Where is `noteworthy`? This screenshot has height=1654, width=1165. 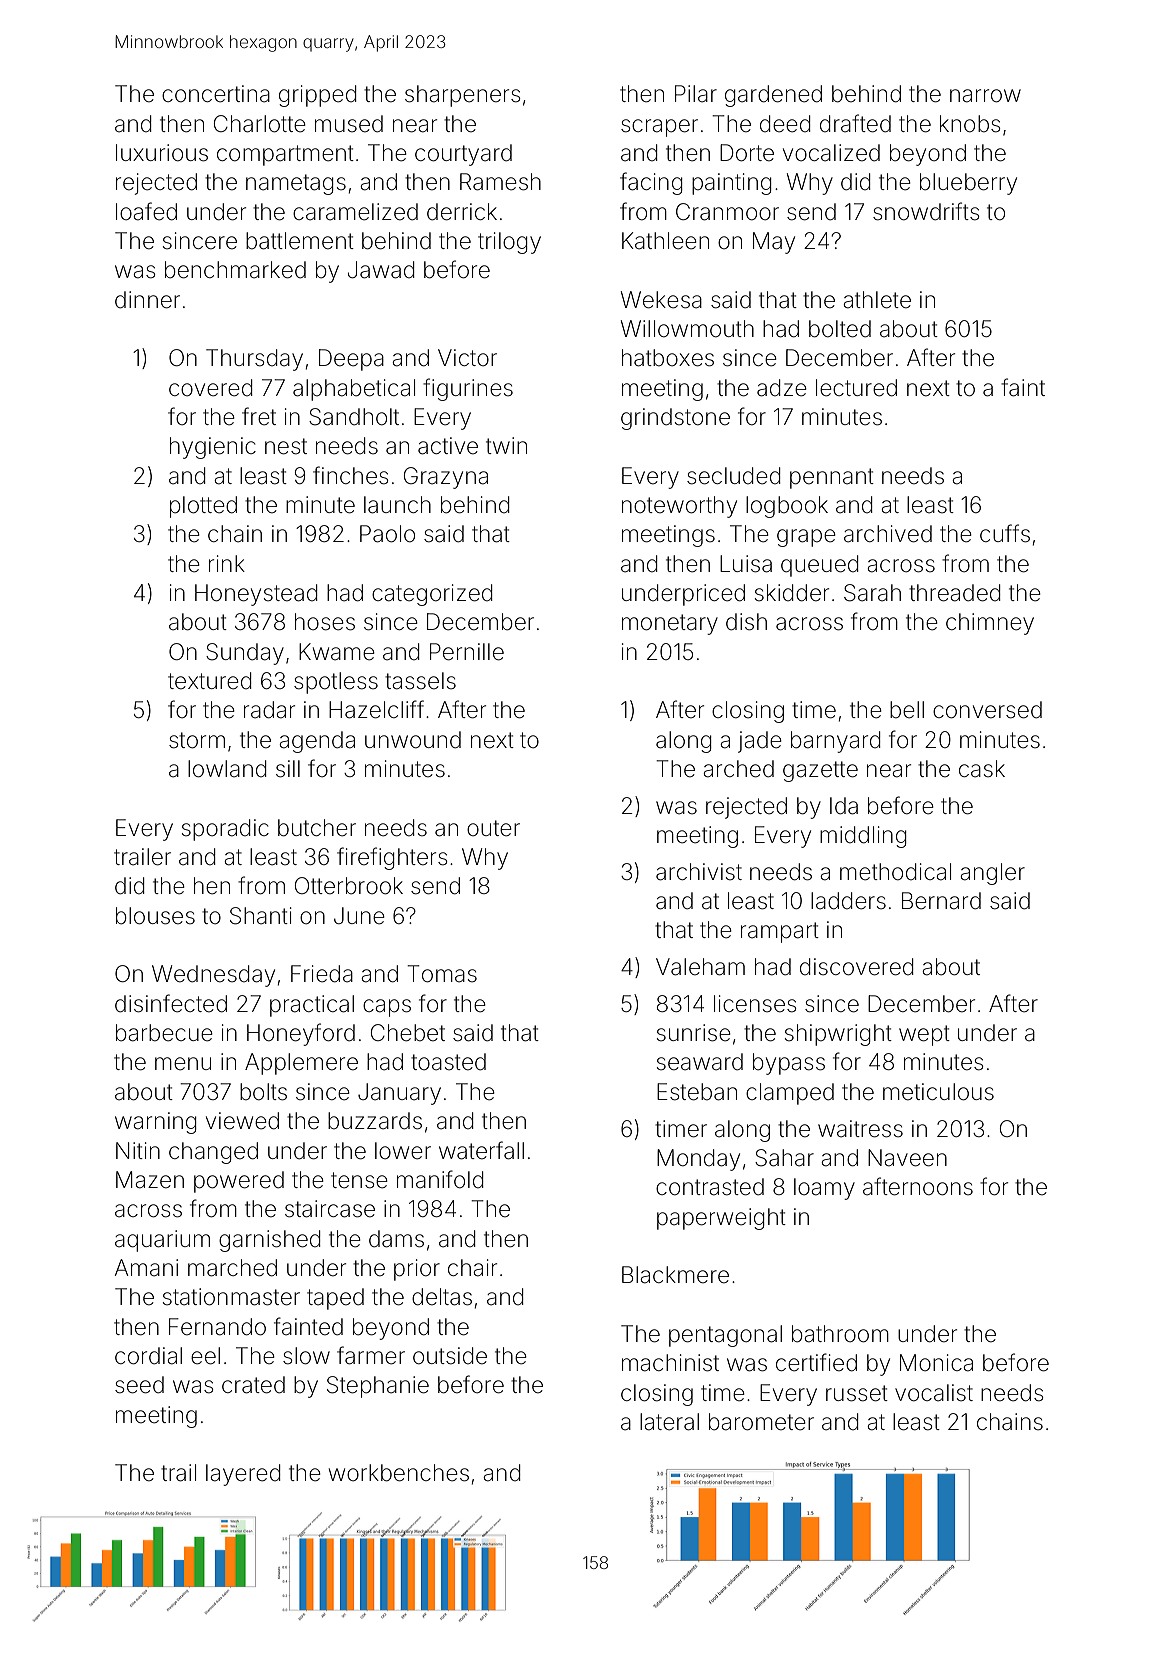 noteworthy is located at coordinates (679, 507).
